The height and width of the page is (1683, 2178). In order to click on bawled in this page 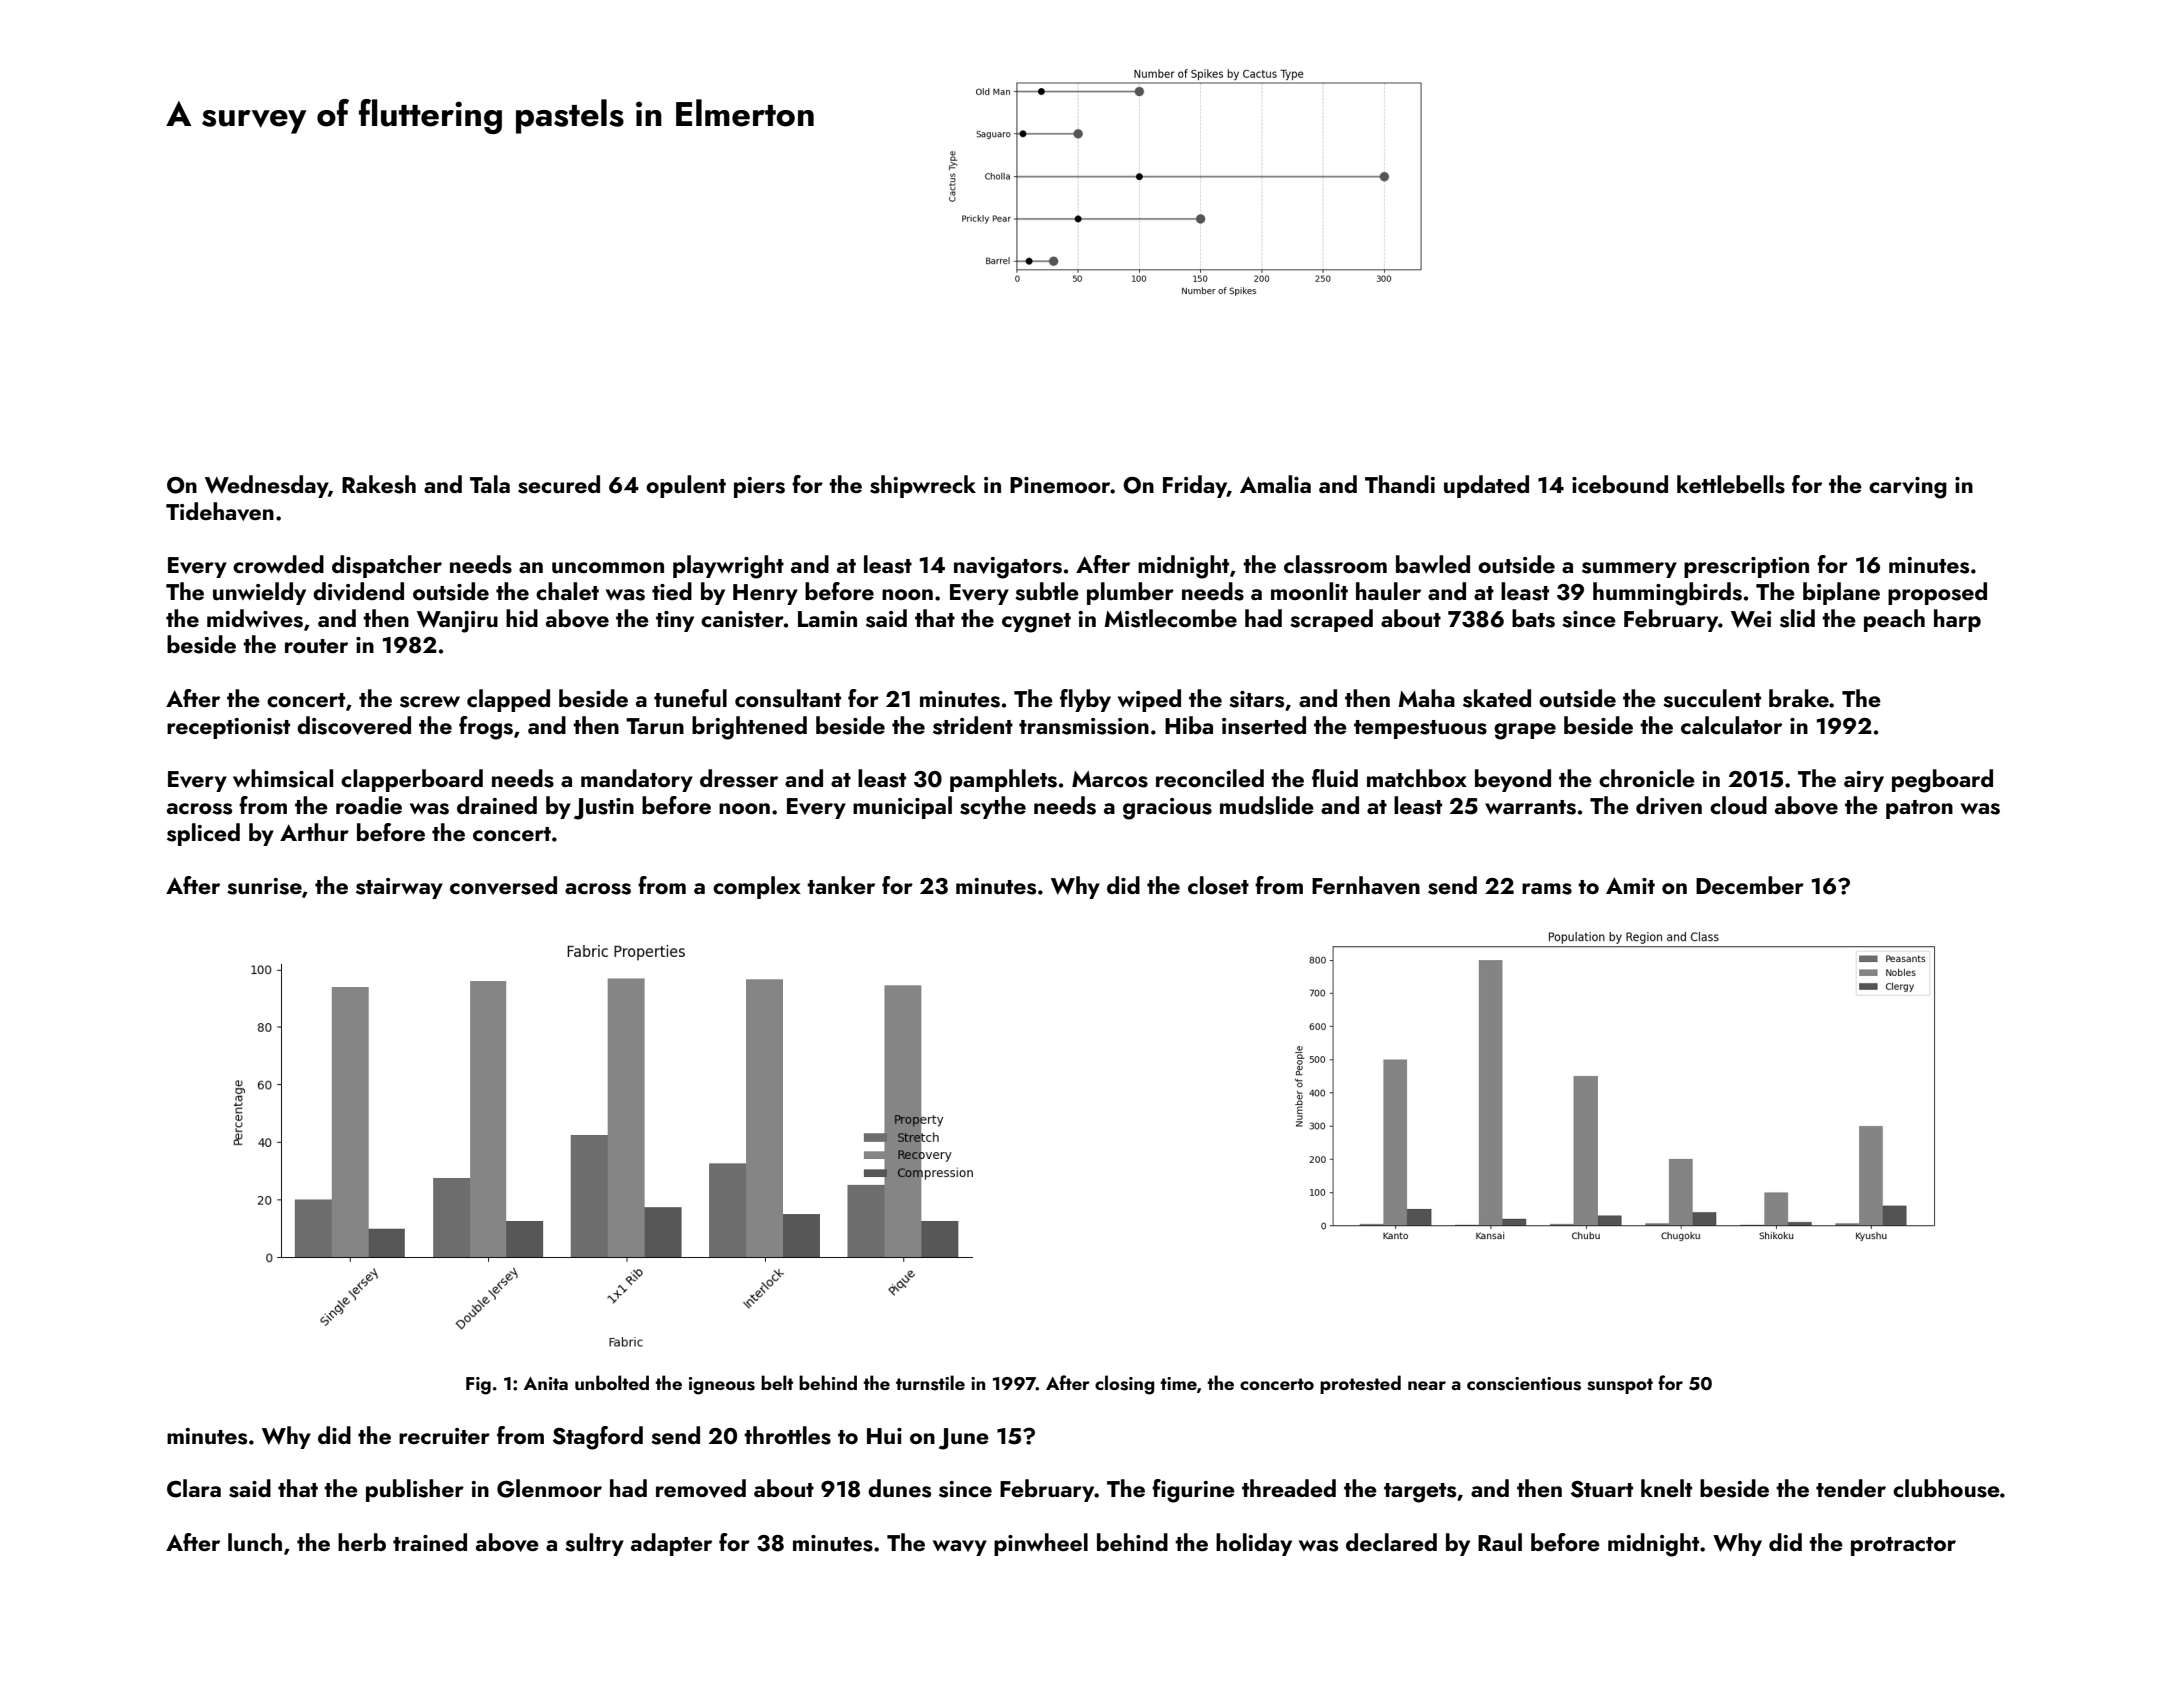, I will do `click(1433, 564)`.
